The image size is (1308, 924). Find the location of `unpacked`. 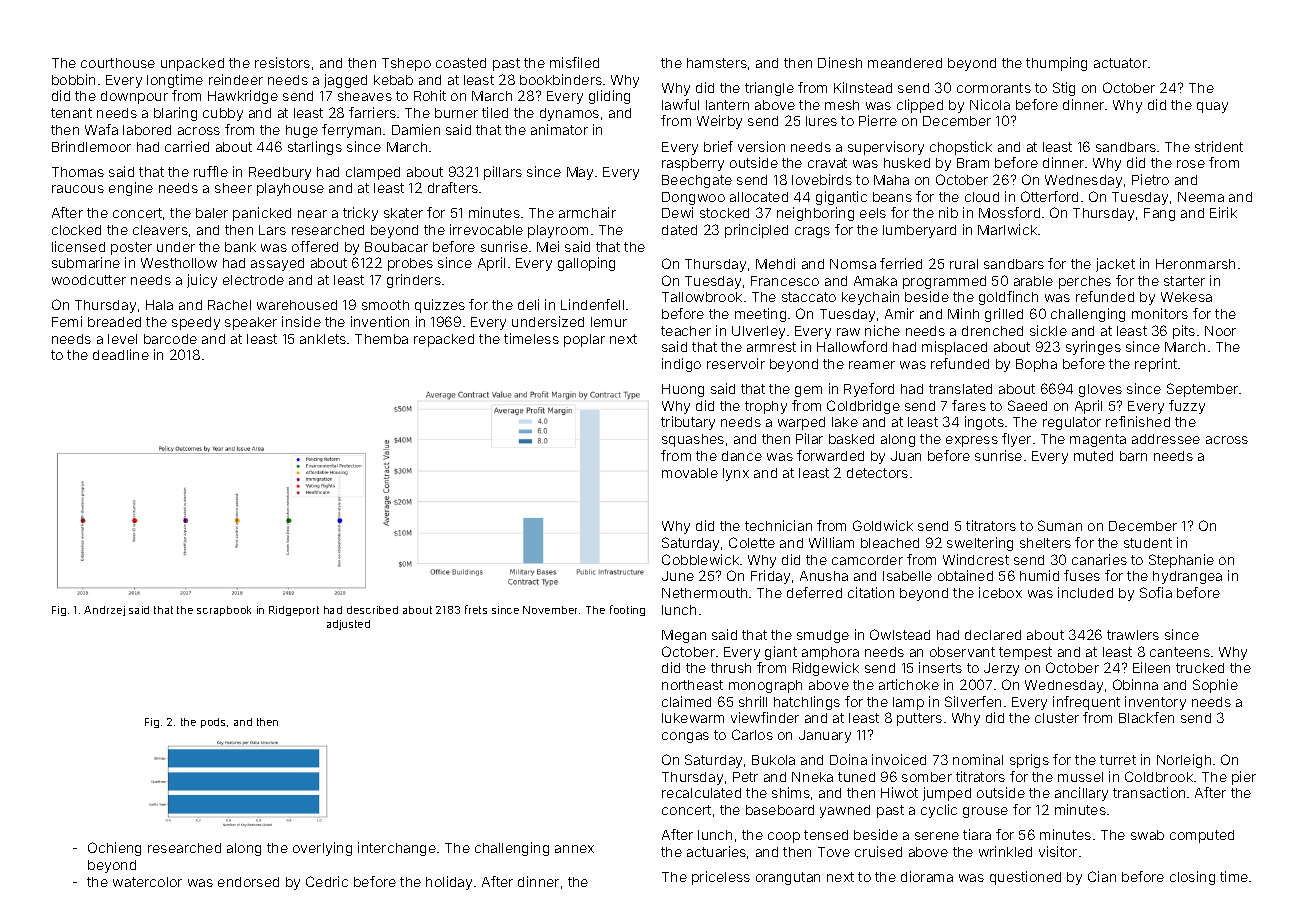

unpacked is located at coordinates (192, 64).
